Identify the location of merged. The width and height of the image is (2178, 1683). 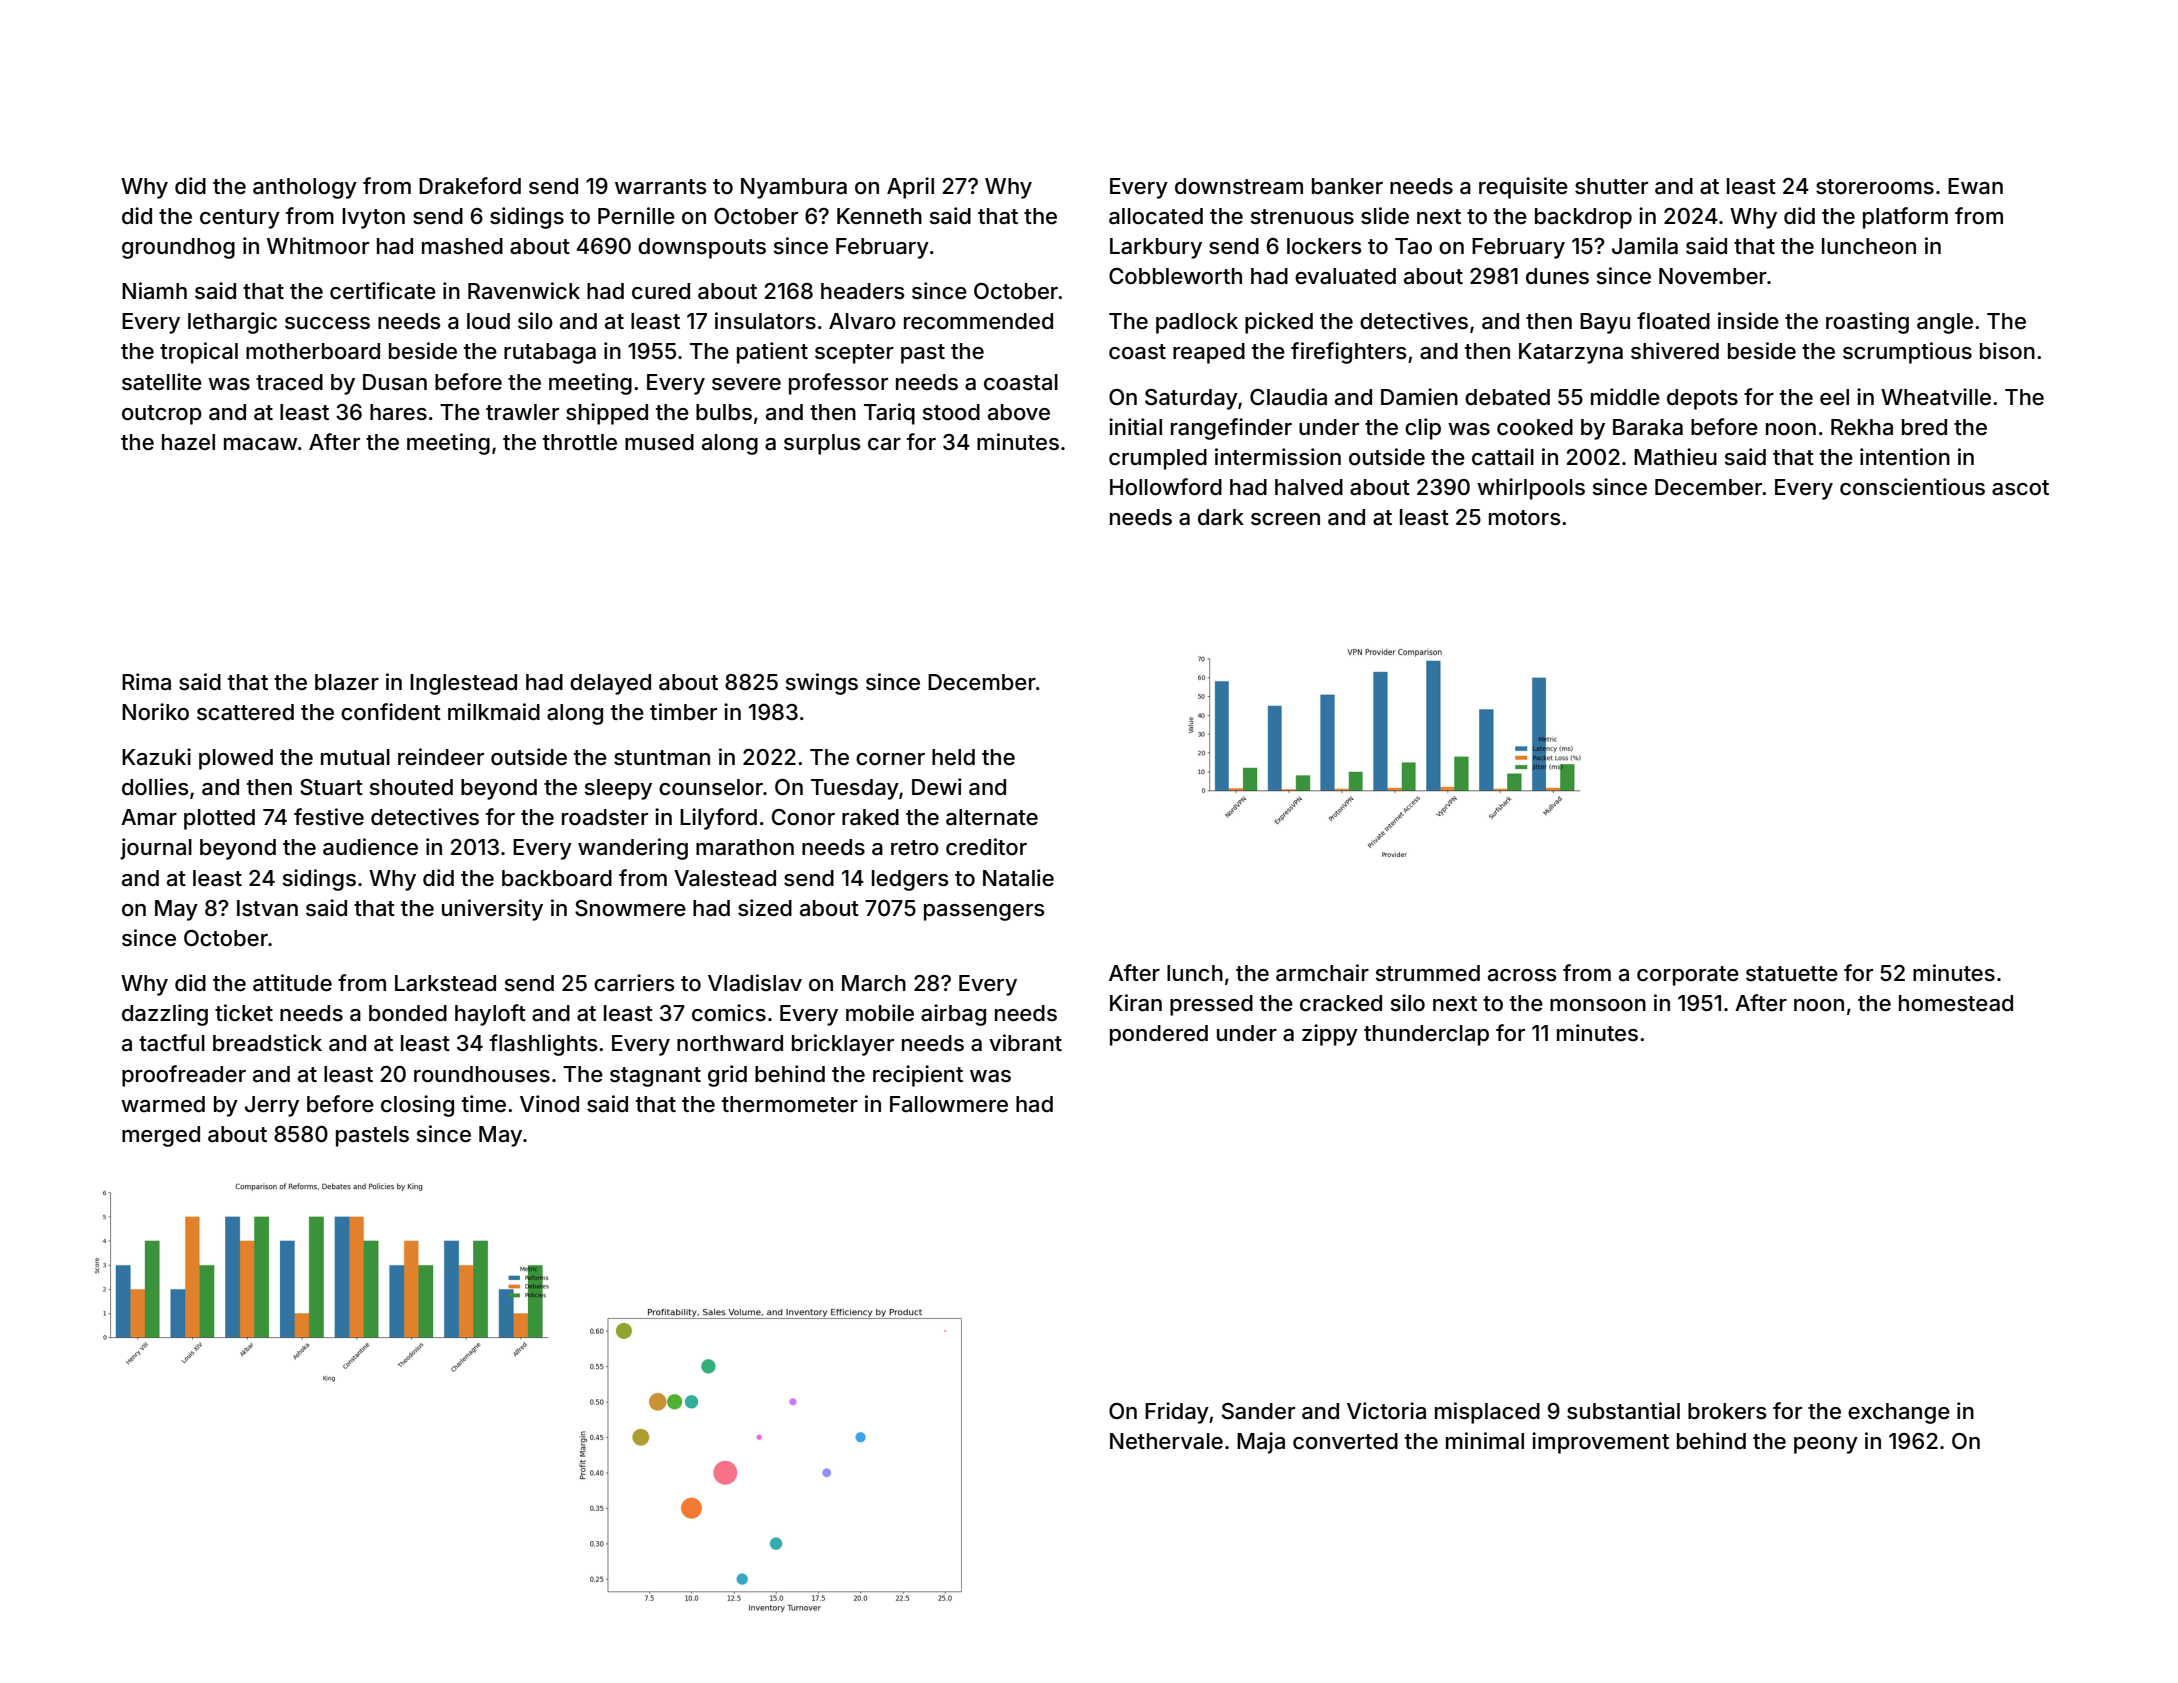
(161, 1136).
